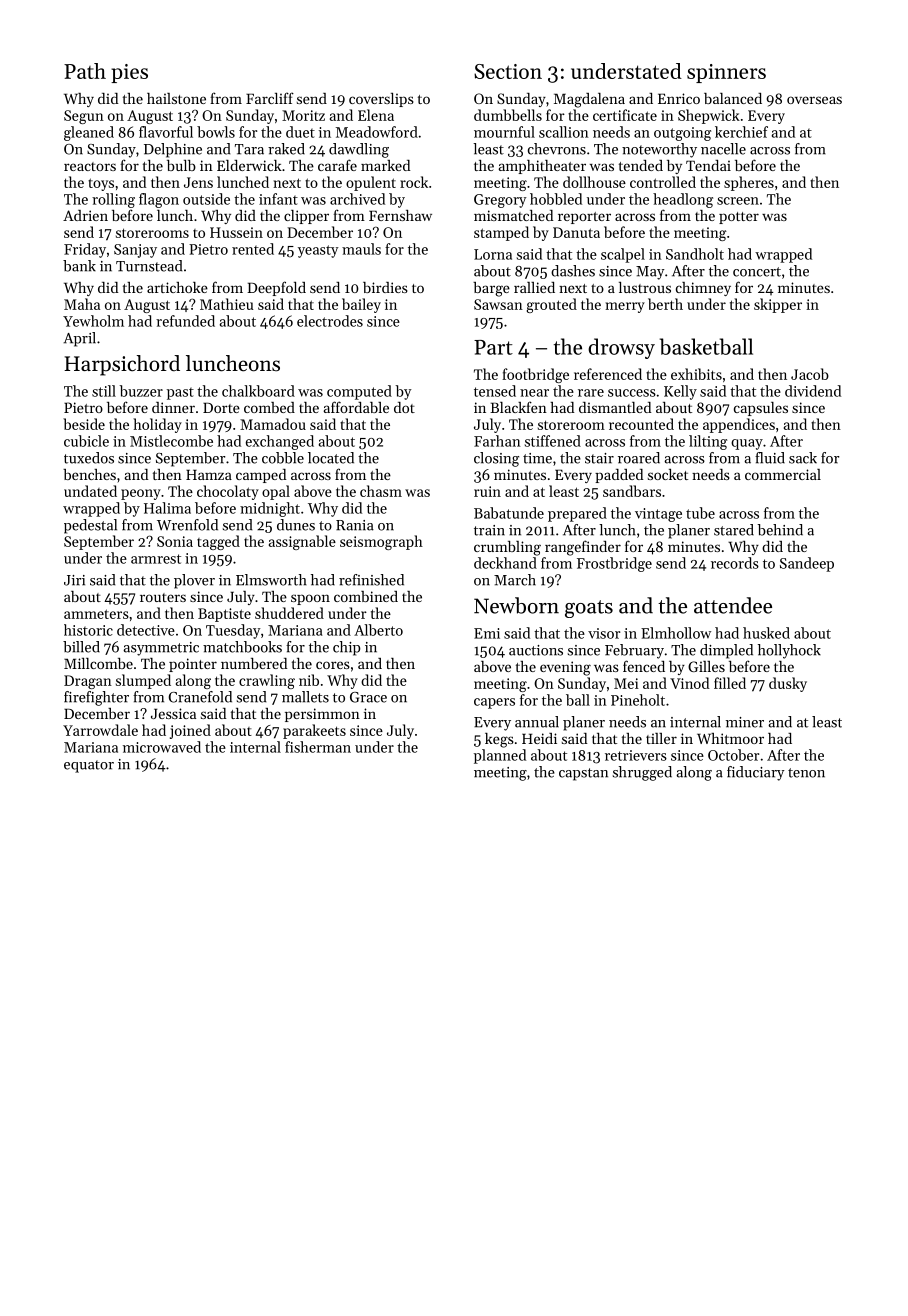 This screenshot has width=908, height=1316. Describe the element at coordinates (689, 683) in the screenshot. I see `Vinod` at that location.
